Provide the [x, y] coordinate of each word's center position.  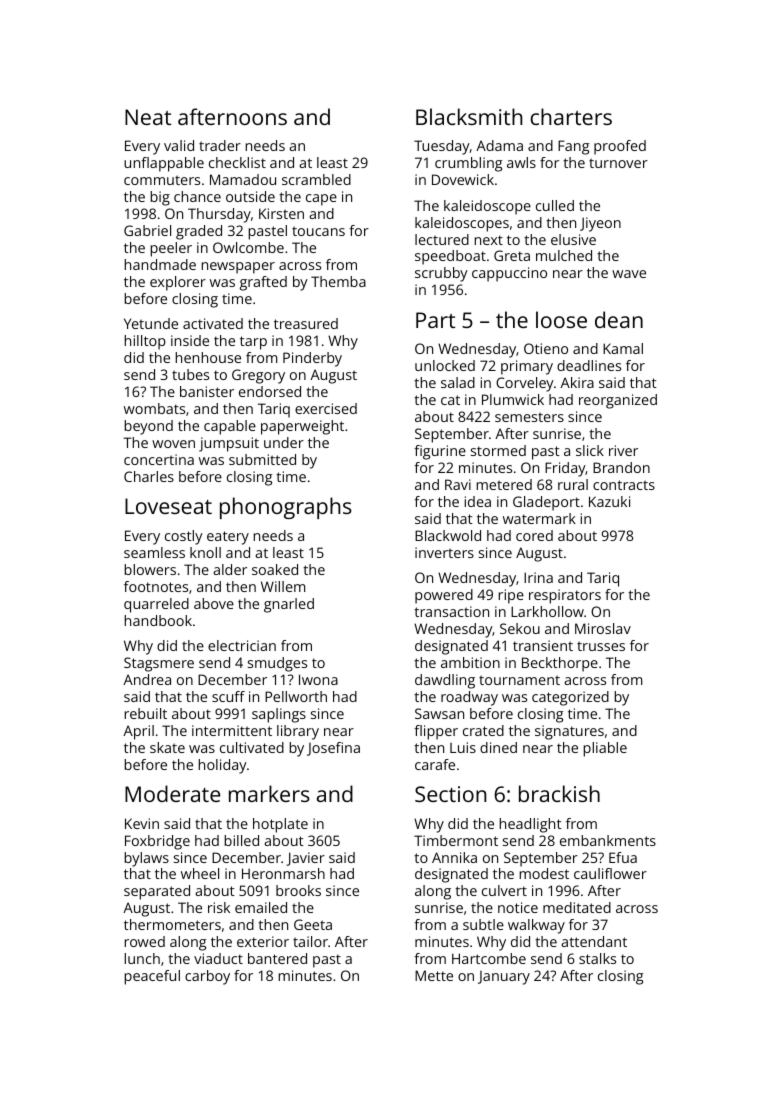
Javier [306, 859]
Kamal [623, 348]
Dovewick [463, 179]
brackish [559, 793]
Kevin [142, 823]
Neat [148, 117]
